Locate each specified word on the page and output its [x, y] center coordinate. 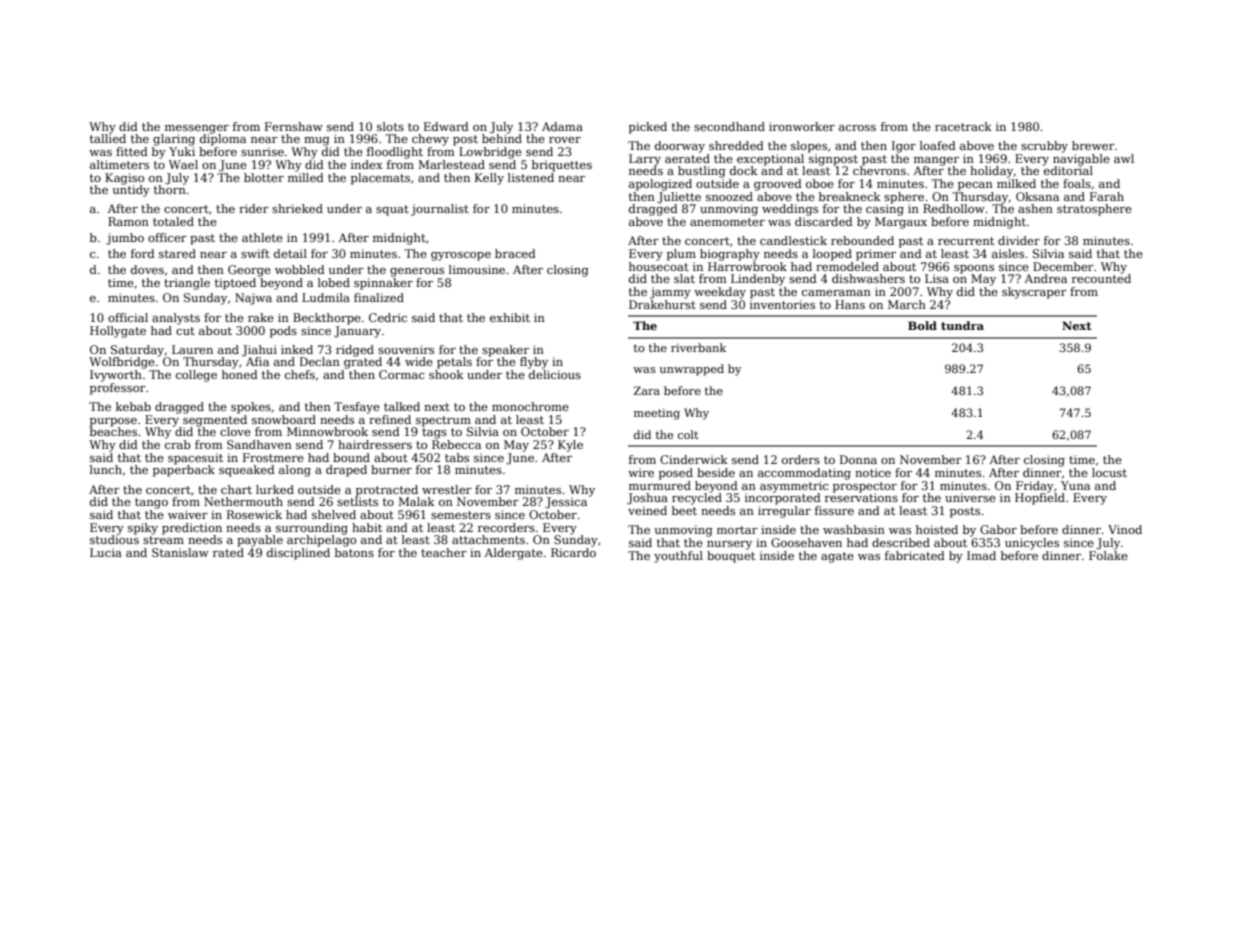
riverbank [698, 347]
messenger [197, 129]
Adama [562, 126]
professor [118, 389]
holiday [992, 172]
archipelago [321, 541]
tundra [962, 325]
